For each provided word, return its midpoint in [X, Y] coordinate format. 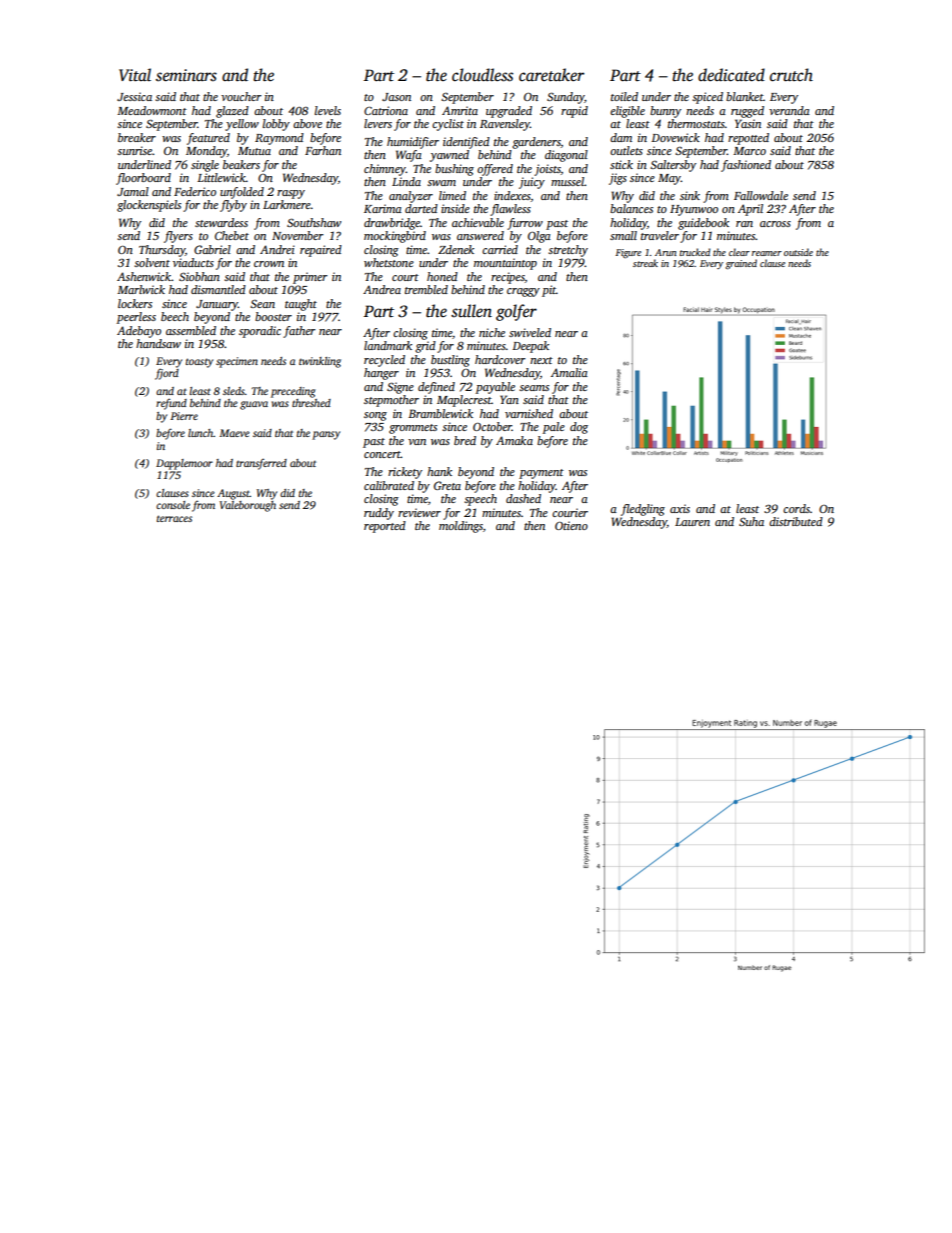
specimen [237, 362]
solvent [152, 262]
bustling [450, 361]
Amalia [569, 372]
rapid [574, 112]
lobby [276, 125]
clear [739, 252]
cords [796, 508]
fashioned [746, 166]
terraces [174, 518]
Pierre [184, 416]
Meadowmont [152, 110]
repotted [748, 139]
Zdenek [456, 249]
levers [378, 123]
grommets [413, 429]
